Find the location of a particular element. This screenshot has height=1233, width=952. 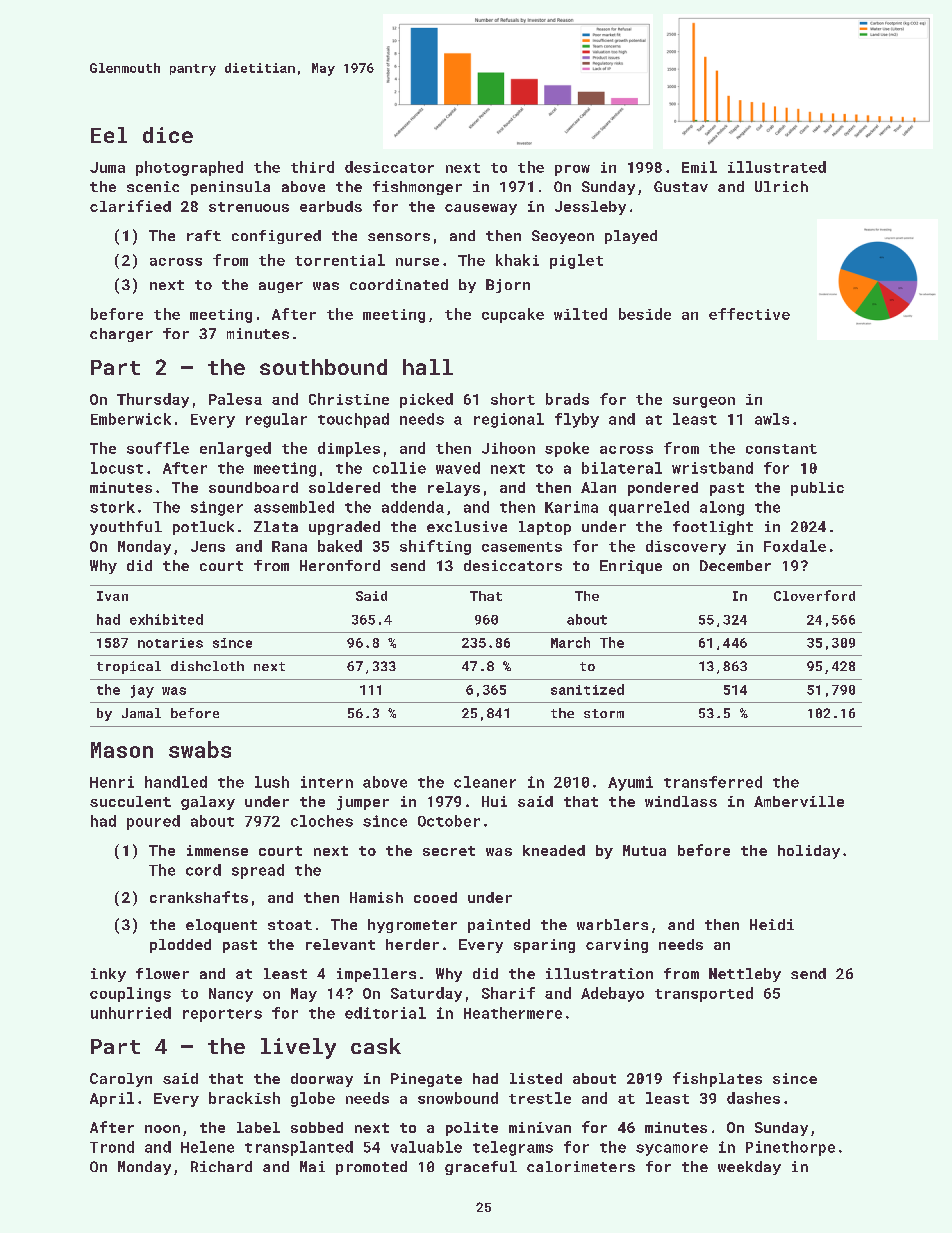

Emil is located at coordinates (699, 167).
